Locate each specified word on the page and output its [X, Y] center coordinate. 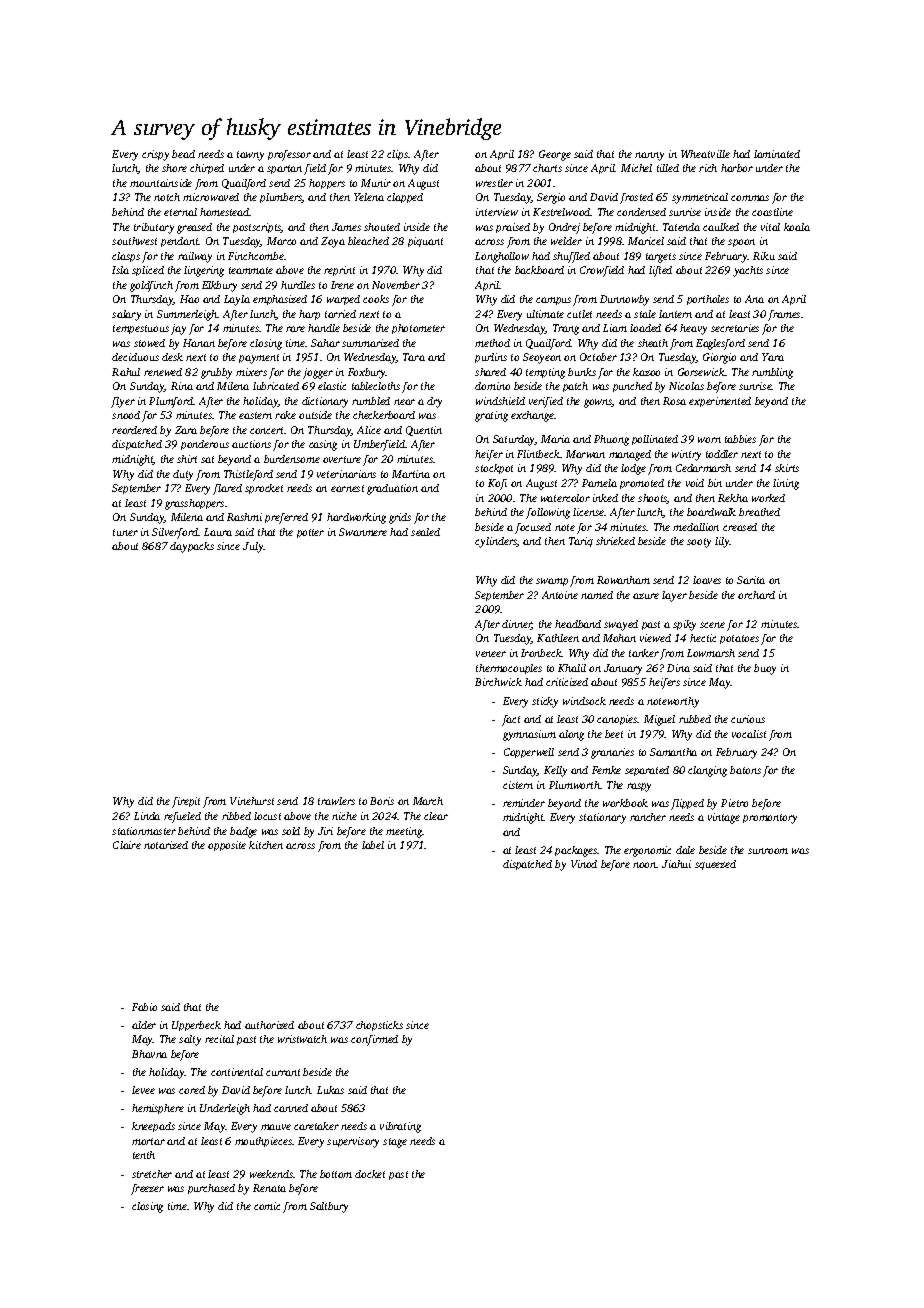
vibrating [400, 1127]
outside [315, 415]
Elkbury [219, 286]
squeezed [715, 865]
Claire [127, 845]
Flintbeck [538, 454]
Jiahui [676, 864]
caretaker [316, 1126]
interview [497, 212]
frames [784, 315]
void [695, 483]
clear [436, 816]
